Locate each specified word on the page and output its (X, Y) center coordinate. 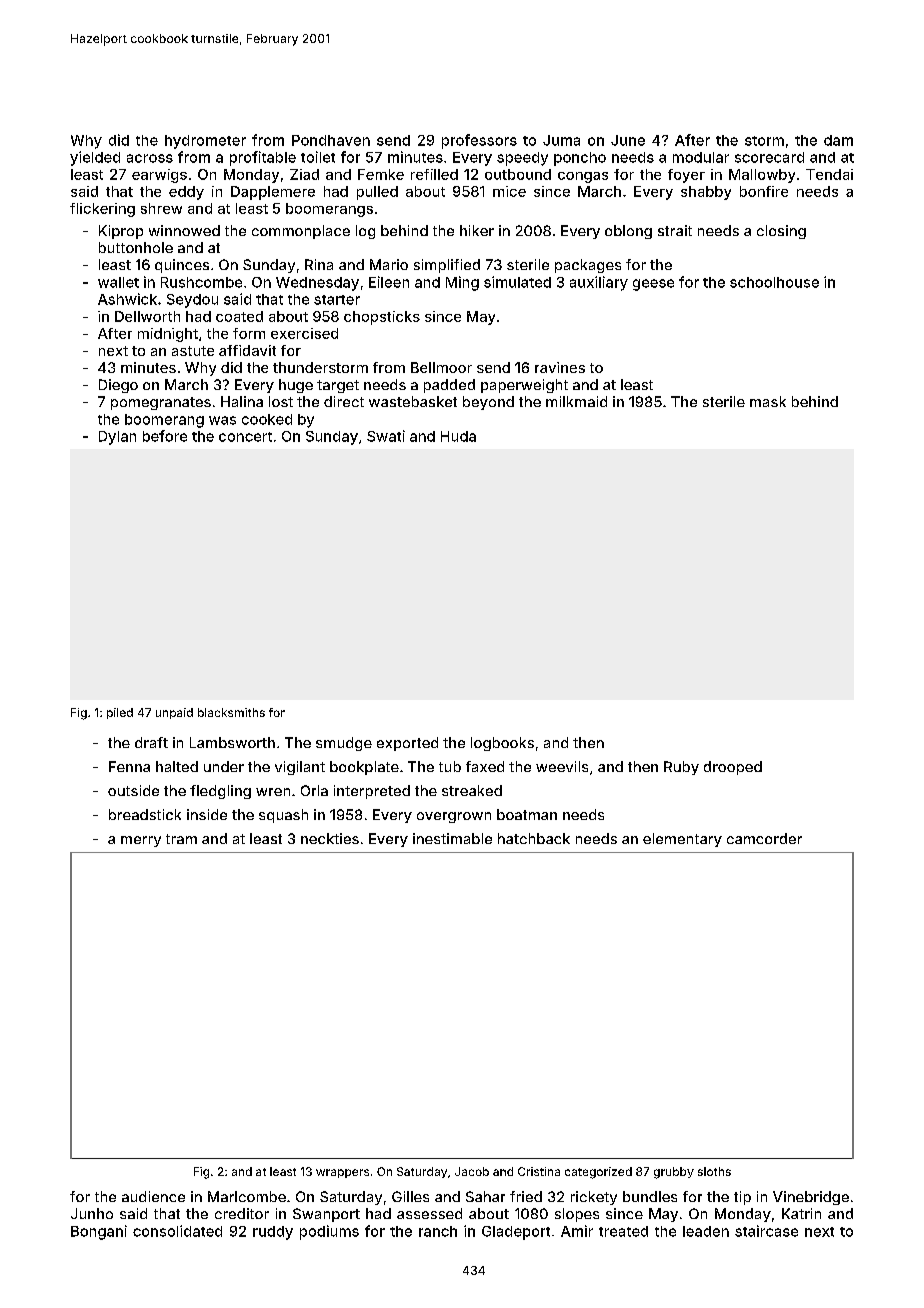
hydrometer (205, 142)
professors (479, 141)
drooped (733, 768)
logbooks (502, 744)
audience (153, 1196)
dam (838, 140)
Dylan (117, 438)
